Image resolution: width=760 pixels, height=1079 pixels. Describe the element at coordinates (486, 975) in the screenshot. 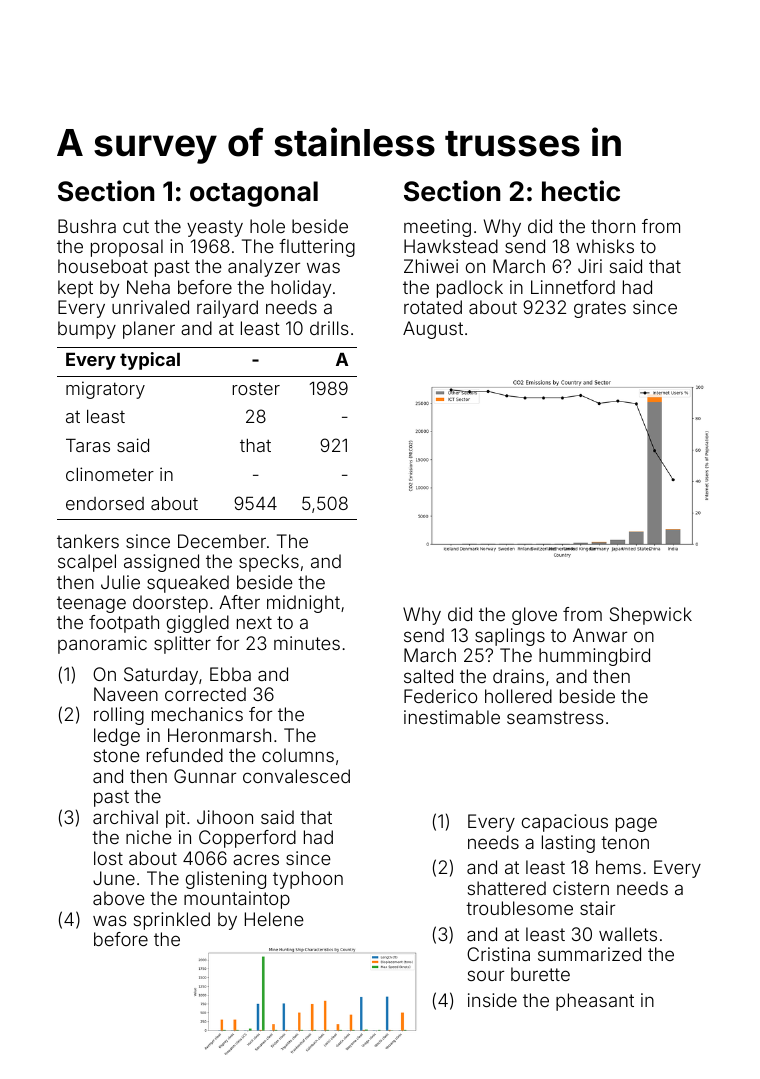

I see `sour` at that location.
